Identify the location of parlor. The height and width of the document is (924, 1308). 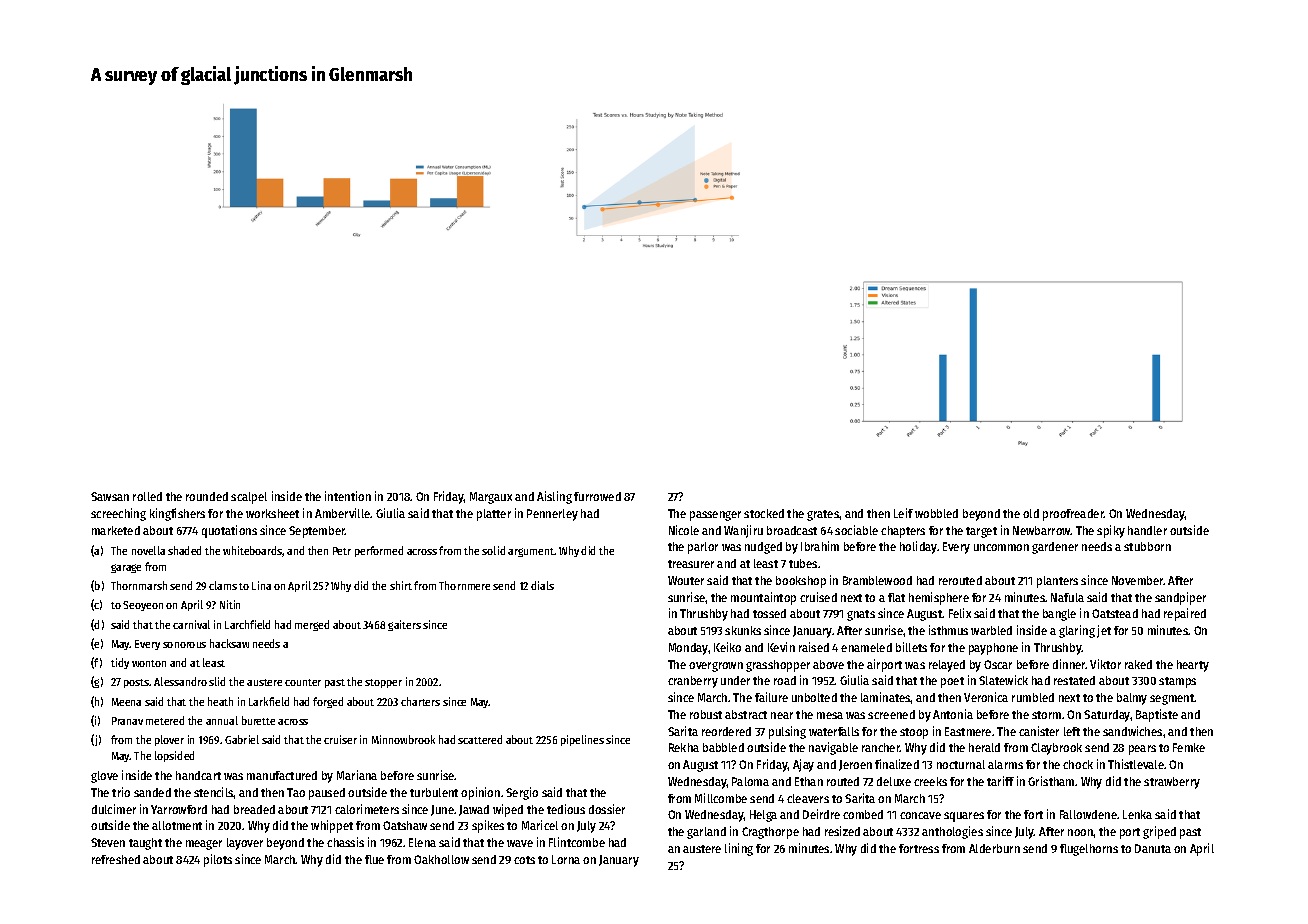
(703, 548).
